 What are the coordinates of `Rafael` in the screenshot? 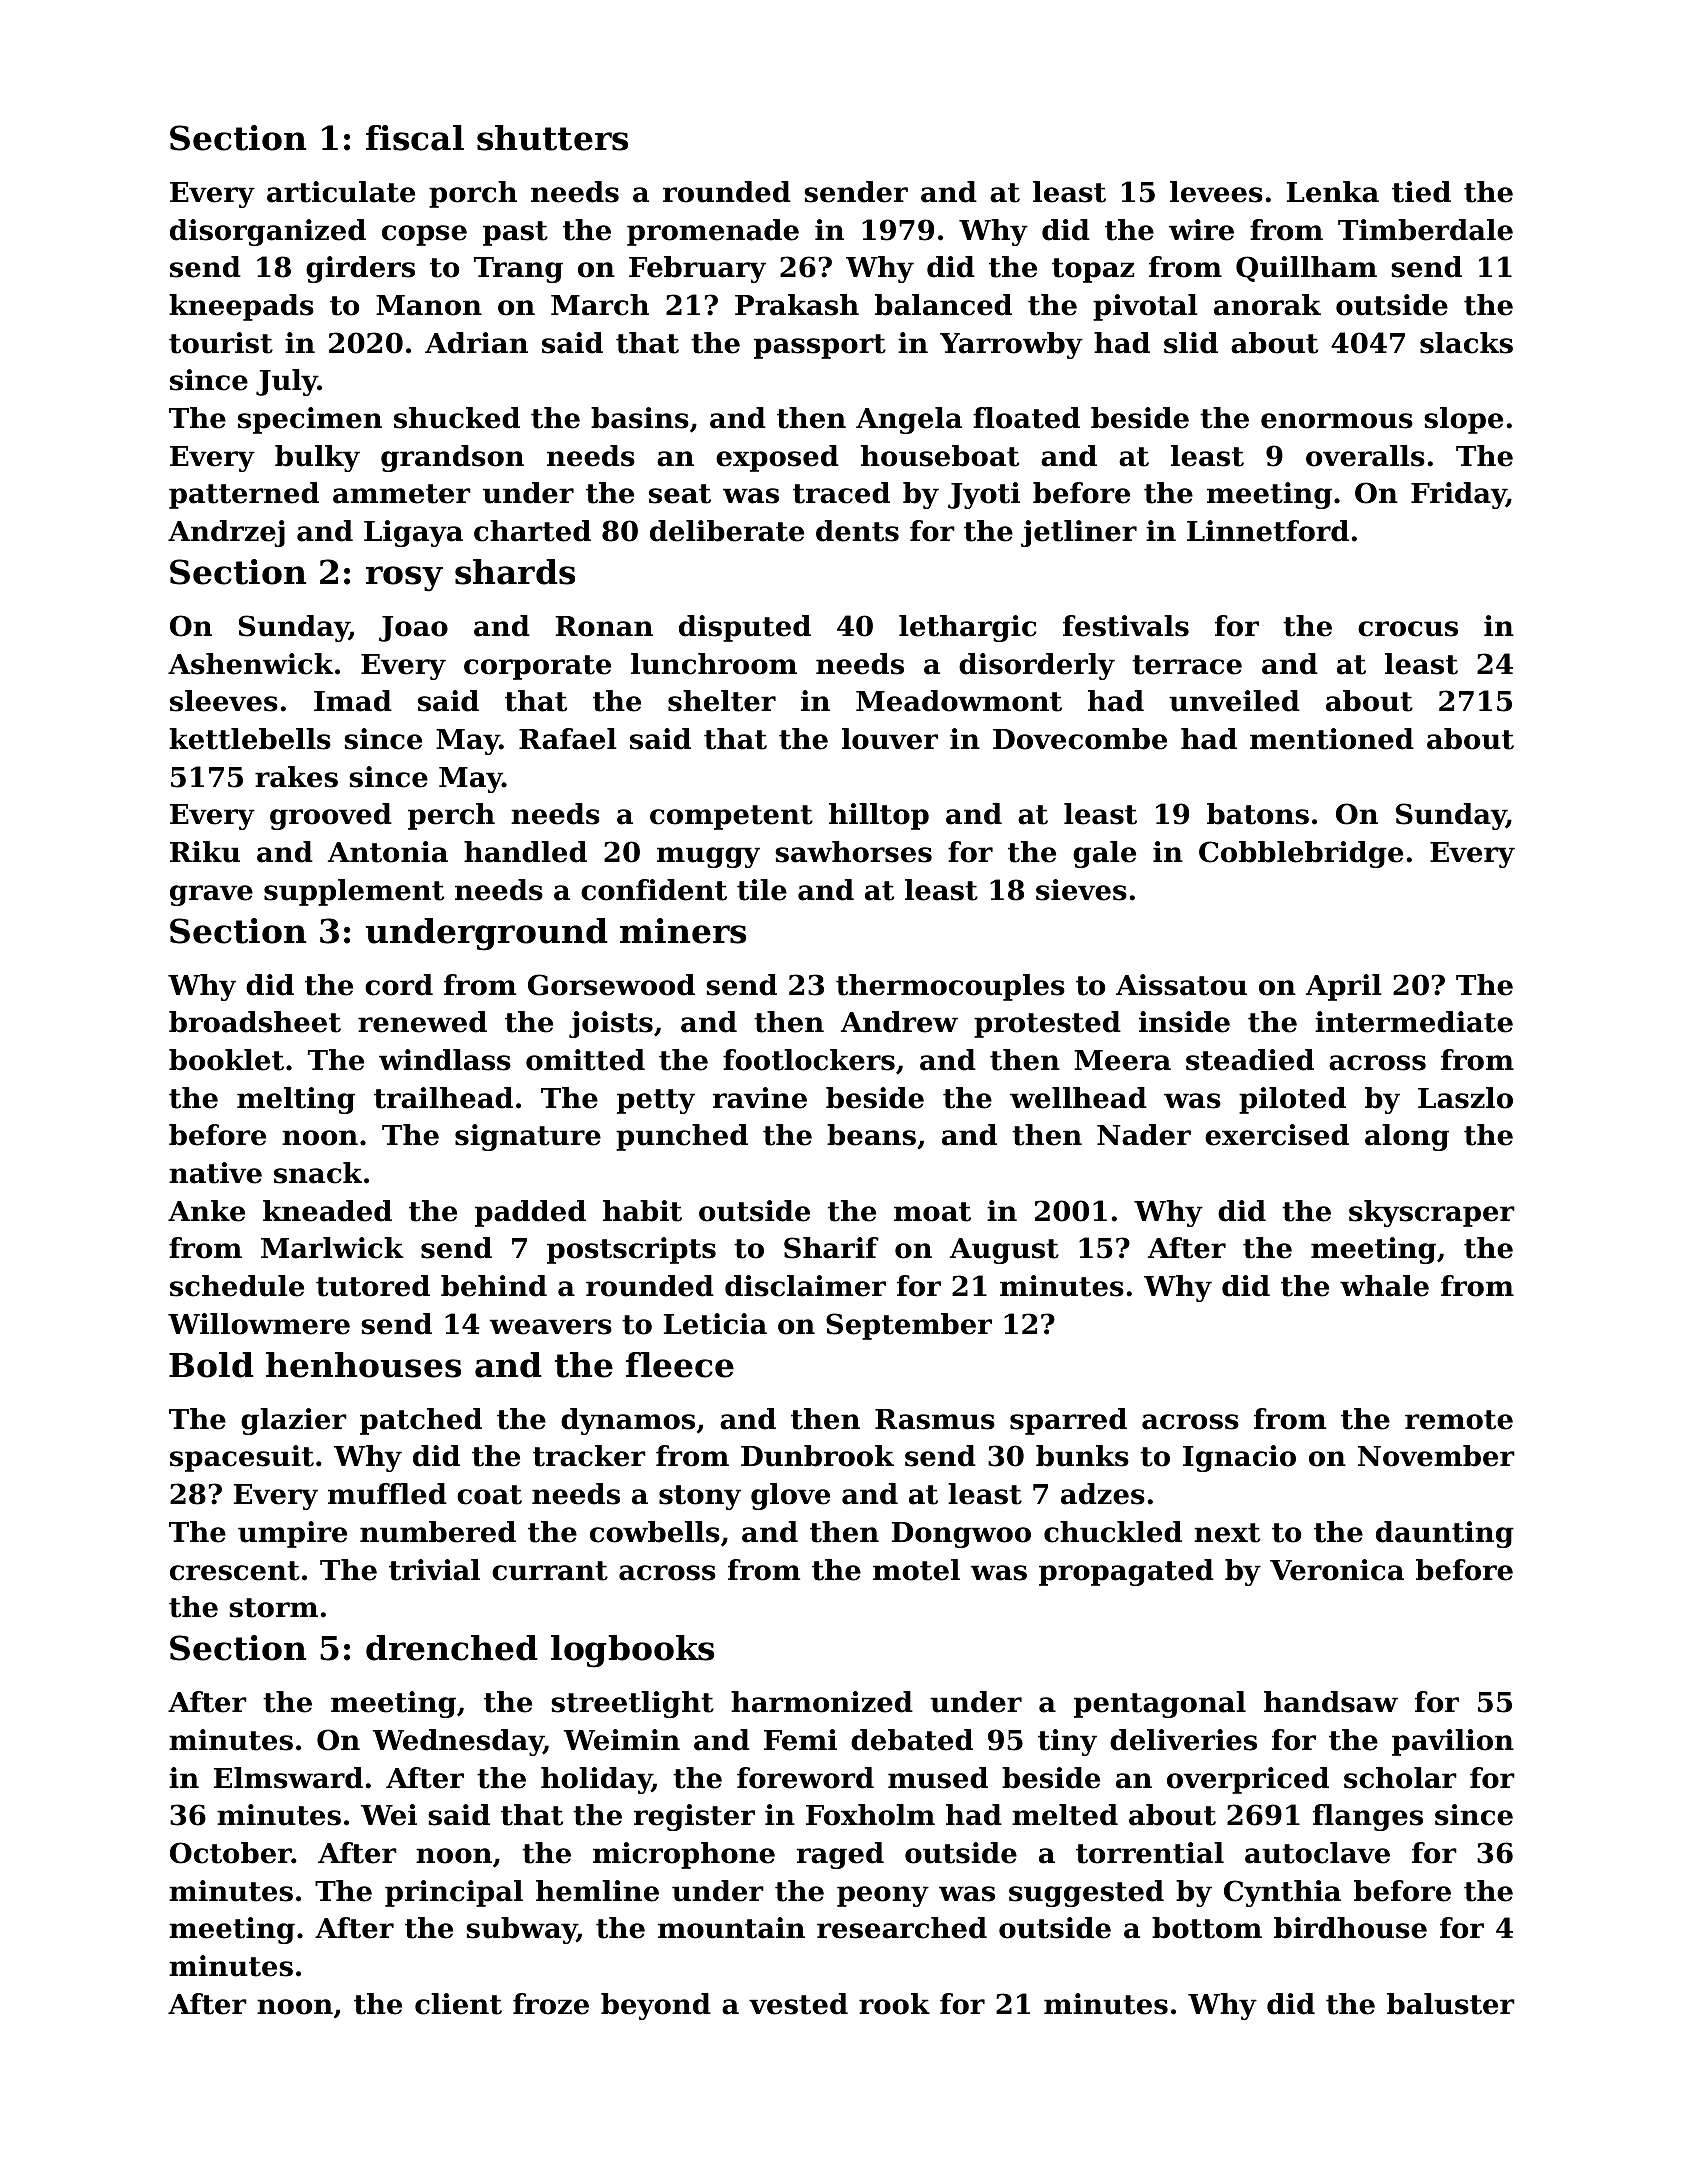 It's located at (568, 739).
